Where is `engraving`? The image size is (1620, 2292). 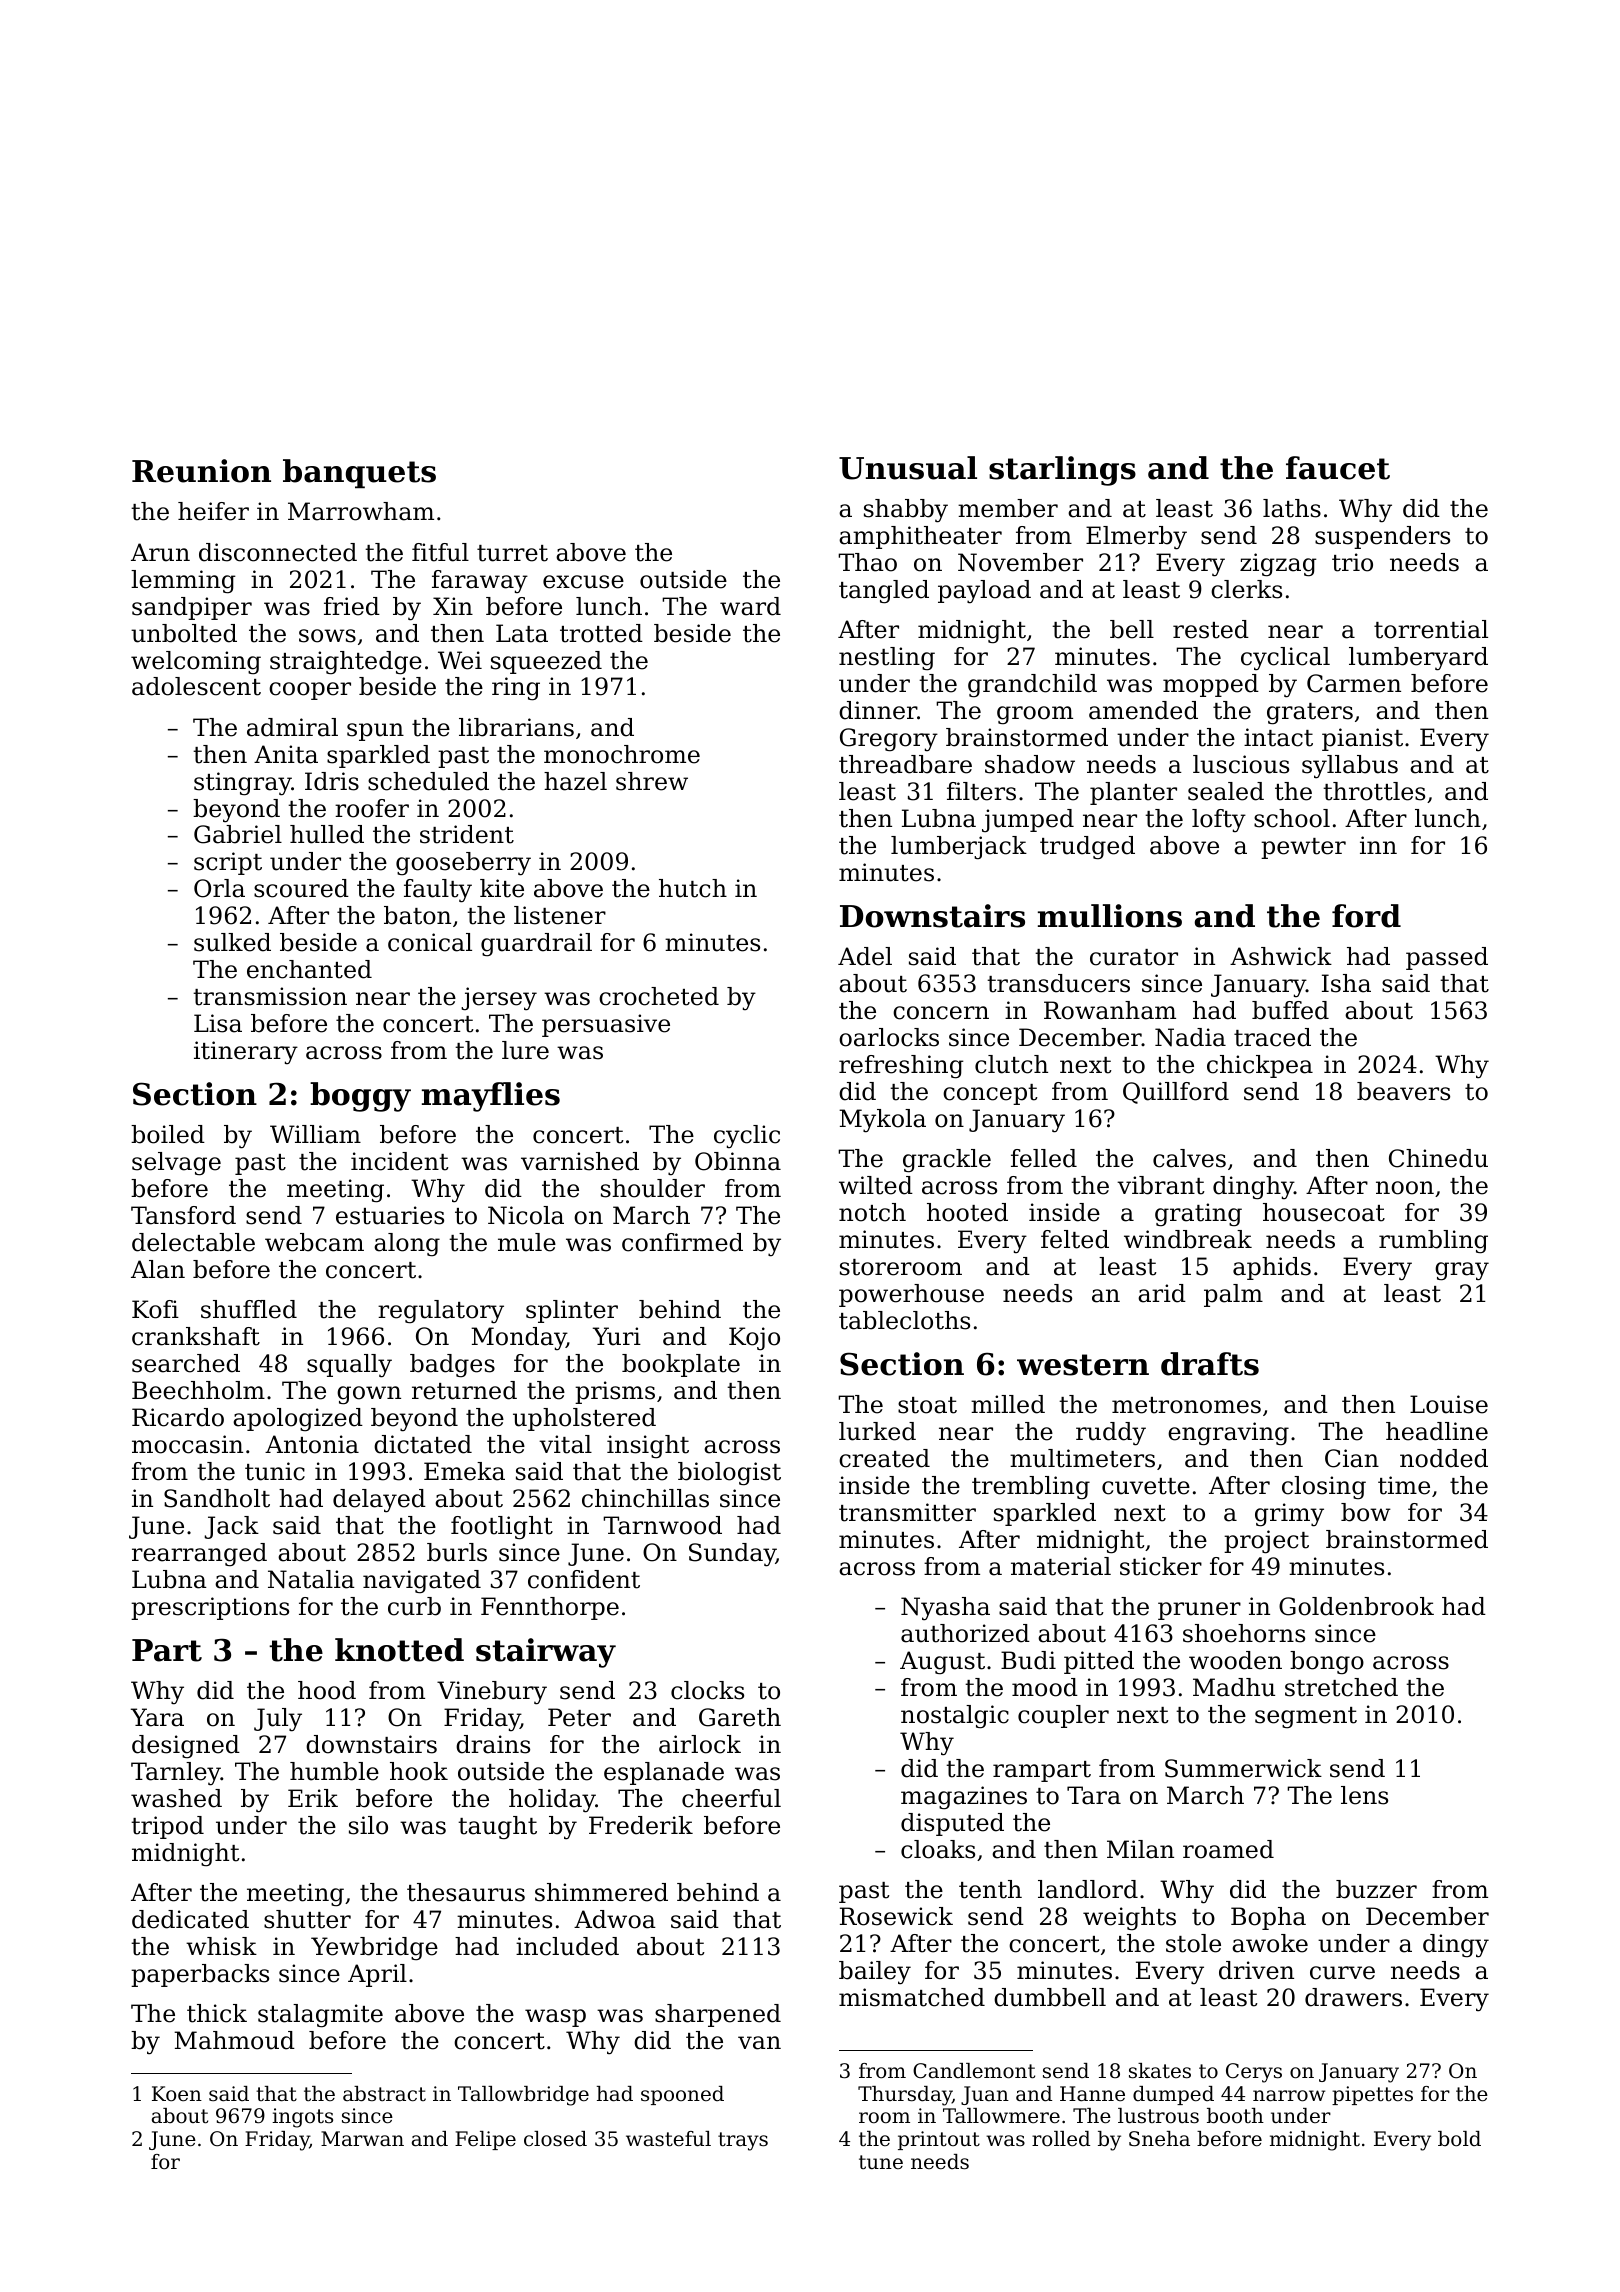 engraving is located at coordinates (1228, 1434).
